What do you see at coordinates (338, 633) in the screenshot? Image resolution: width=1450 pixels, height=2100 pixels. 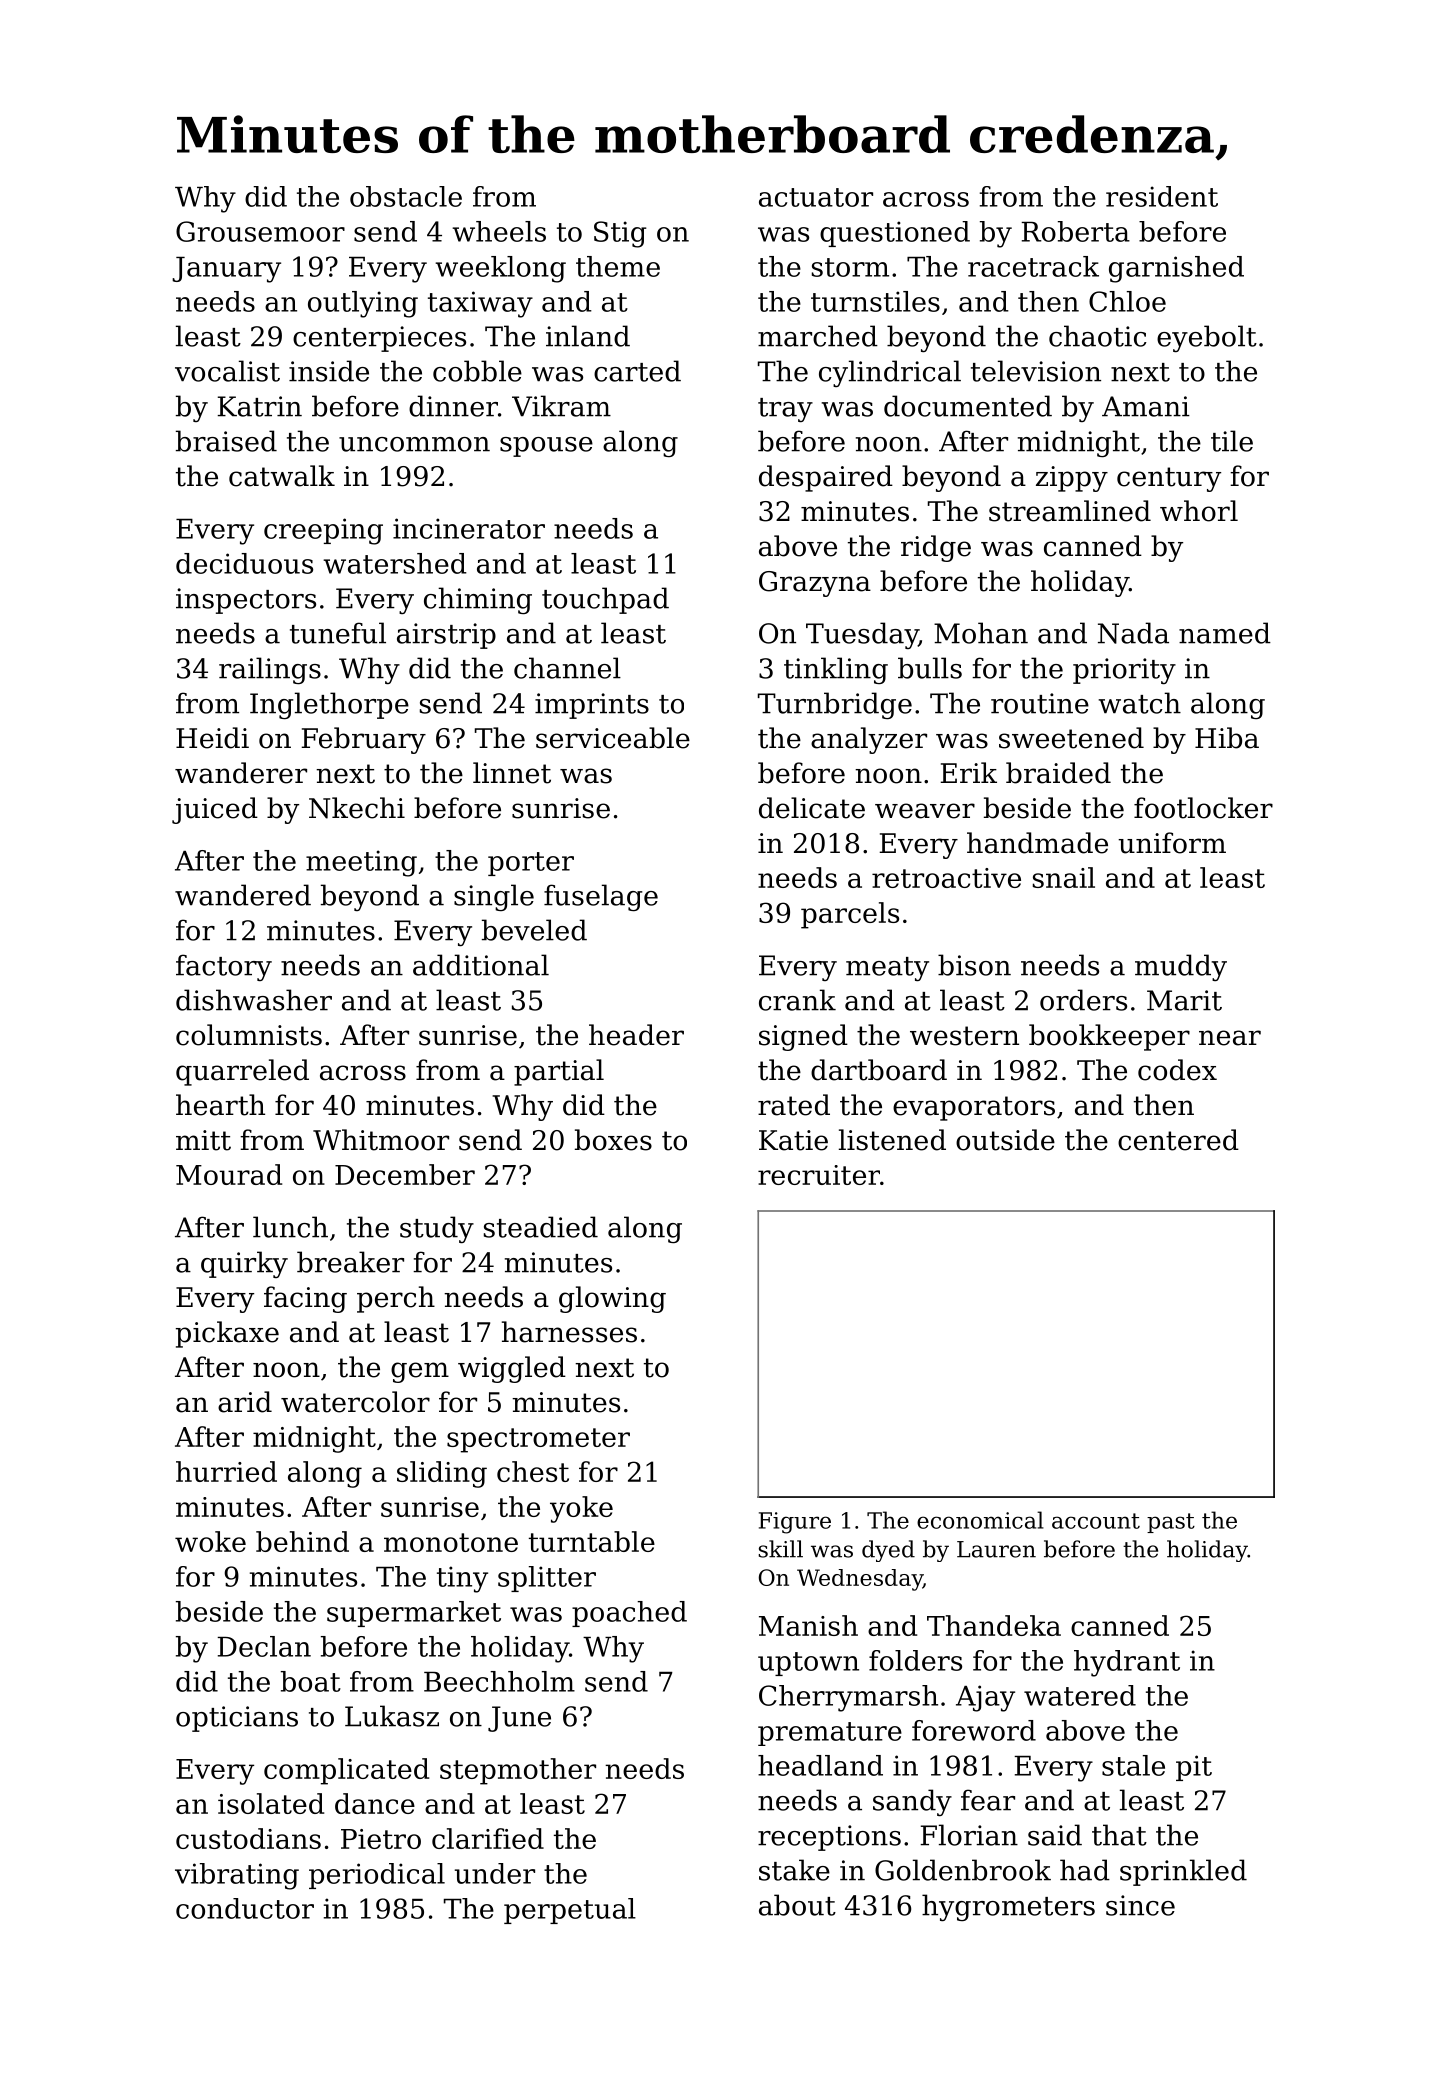 I see `tuneful` at bounding box center [338, 633].
